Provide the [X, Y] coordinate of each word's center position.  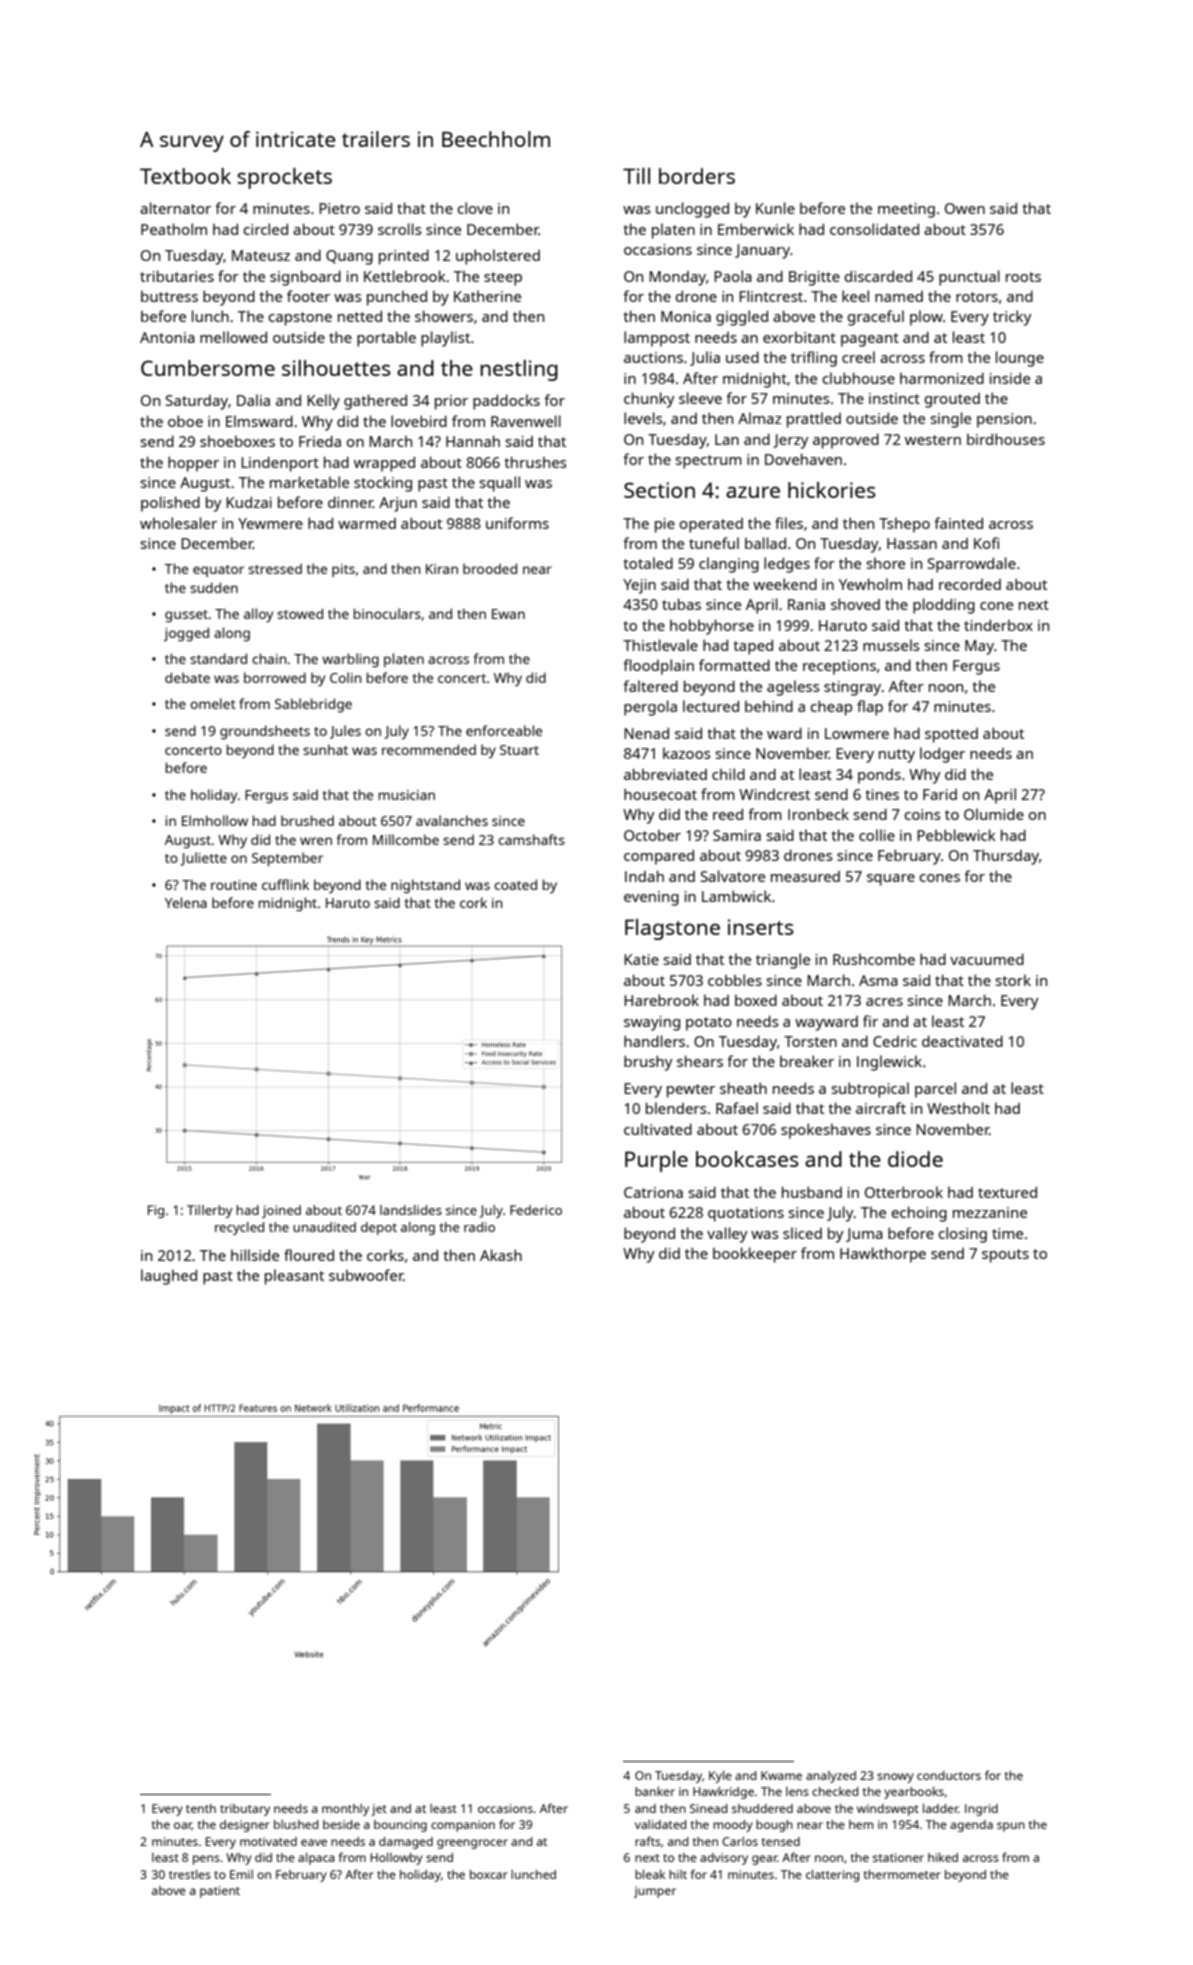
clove [475, 208]
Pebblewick [956, 835]
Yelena [186, 902]
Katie [641, 959]
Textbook [185, 176]
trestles [190, 1874]
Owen [965, 208]
